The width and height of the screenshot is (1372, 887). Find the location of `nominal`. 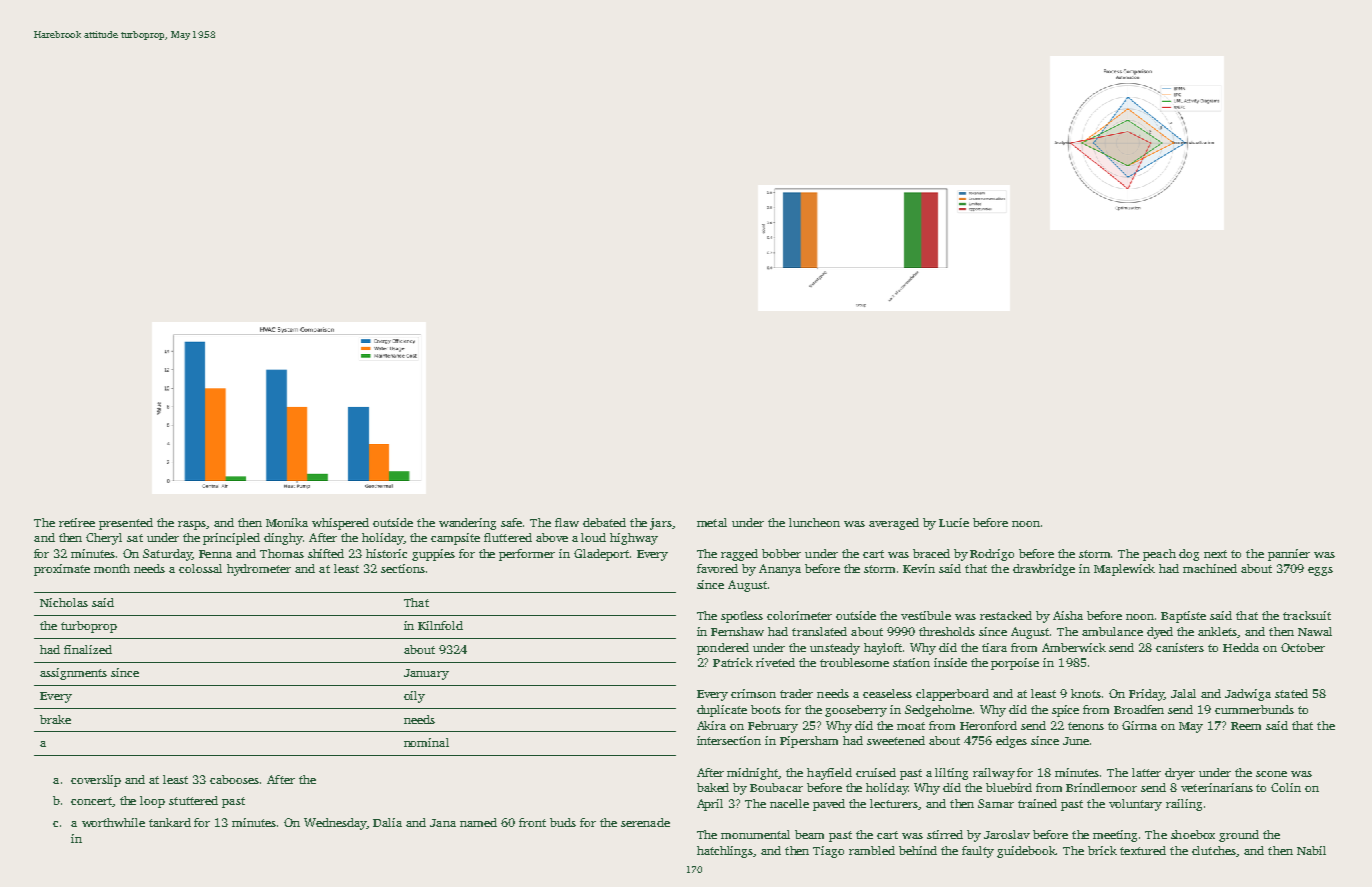

nominal is located at coordinates (426, 742).
